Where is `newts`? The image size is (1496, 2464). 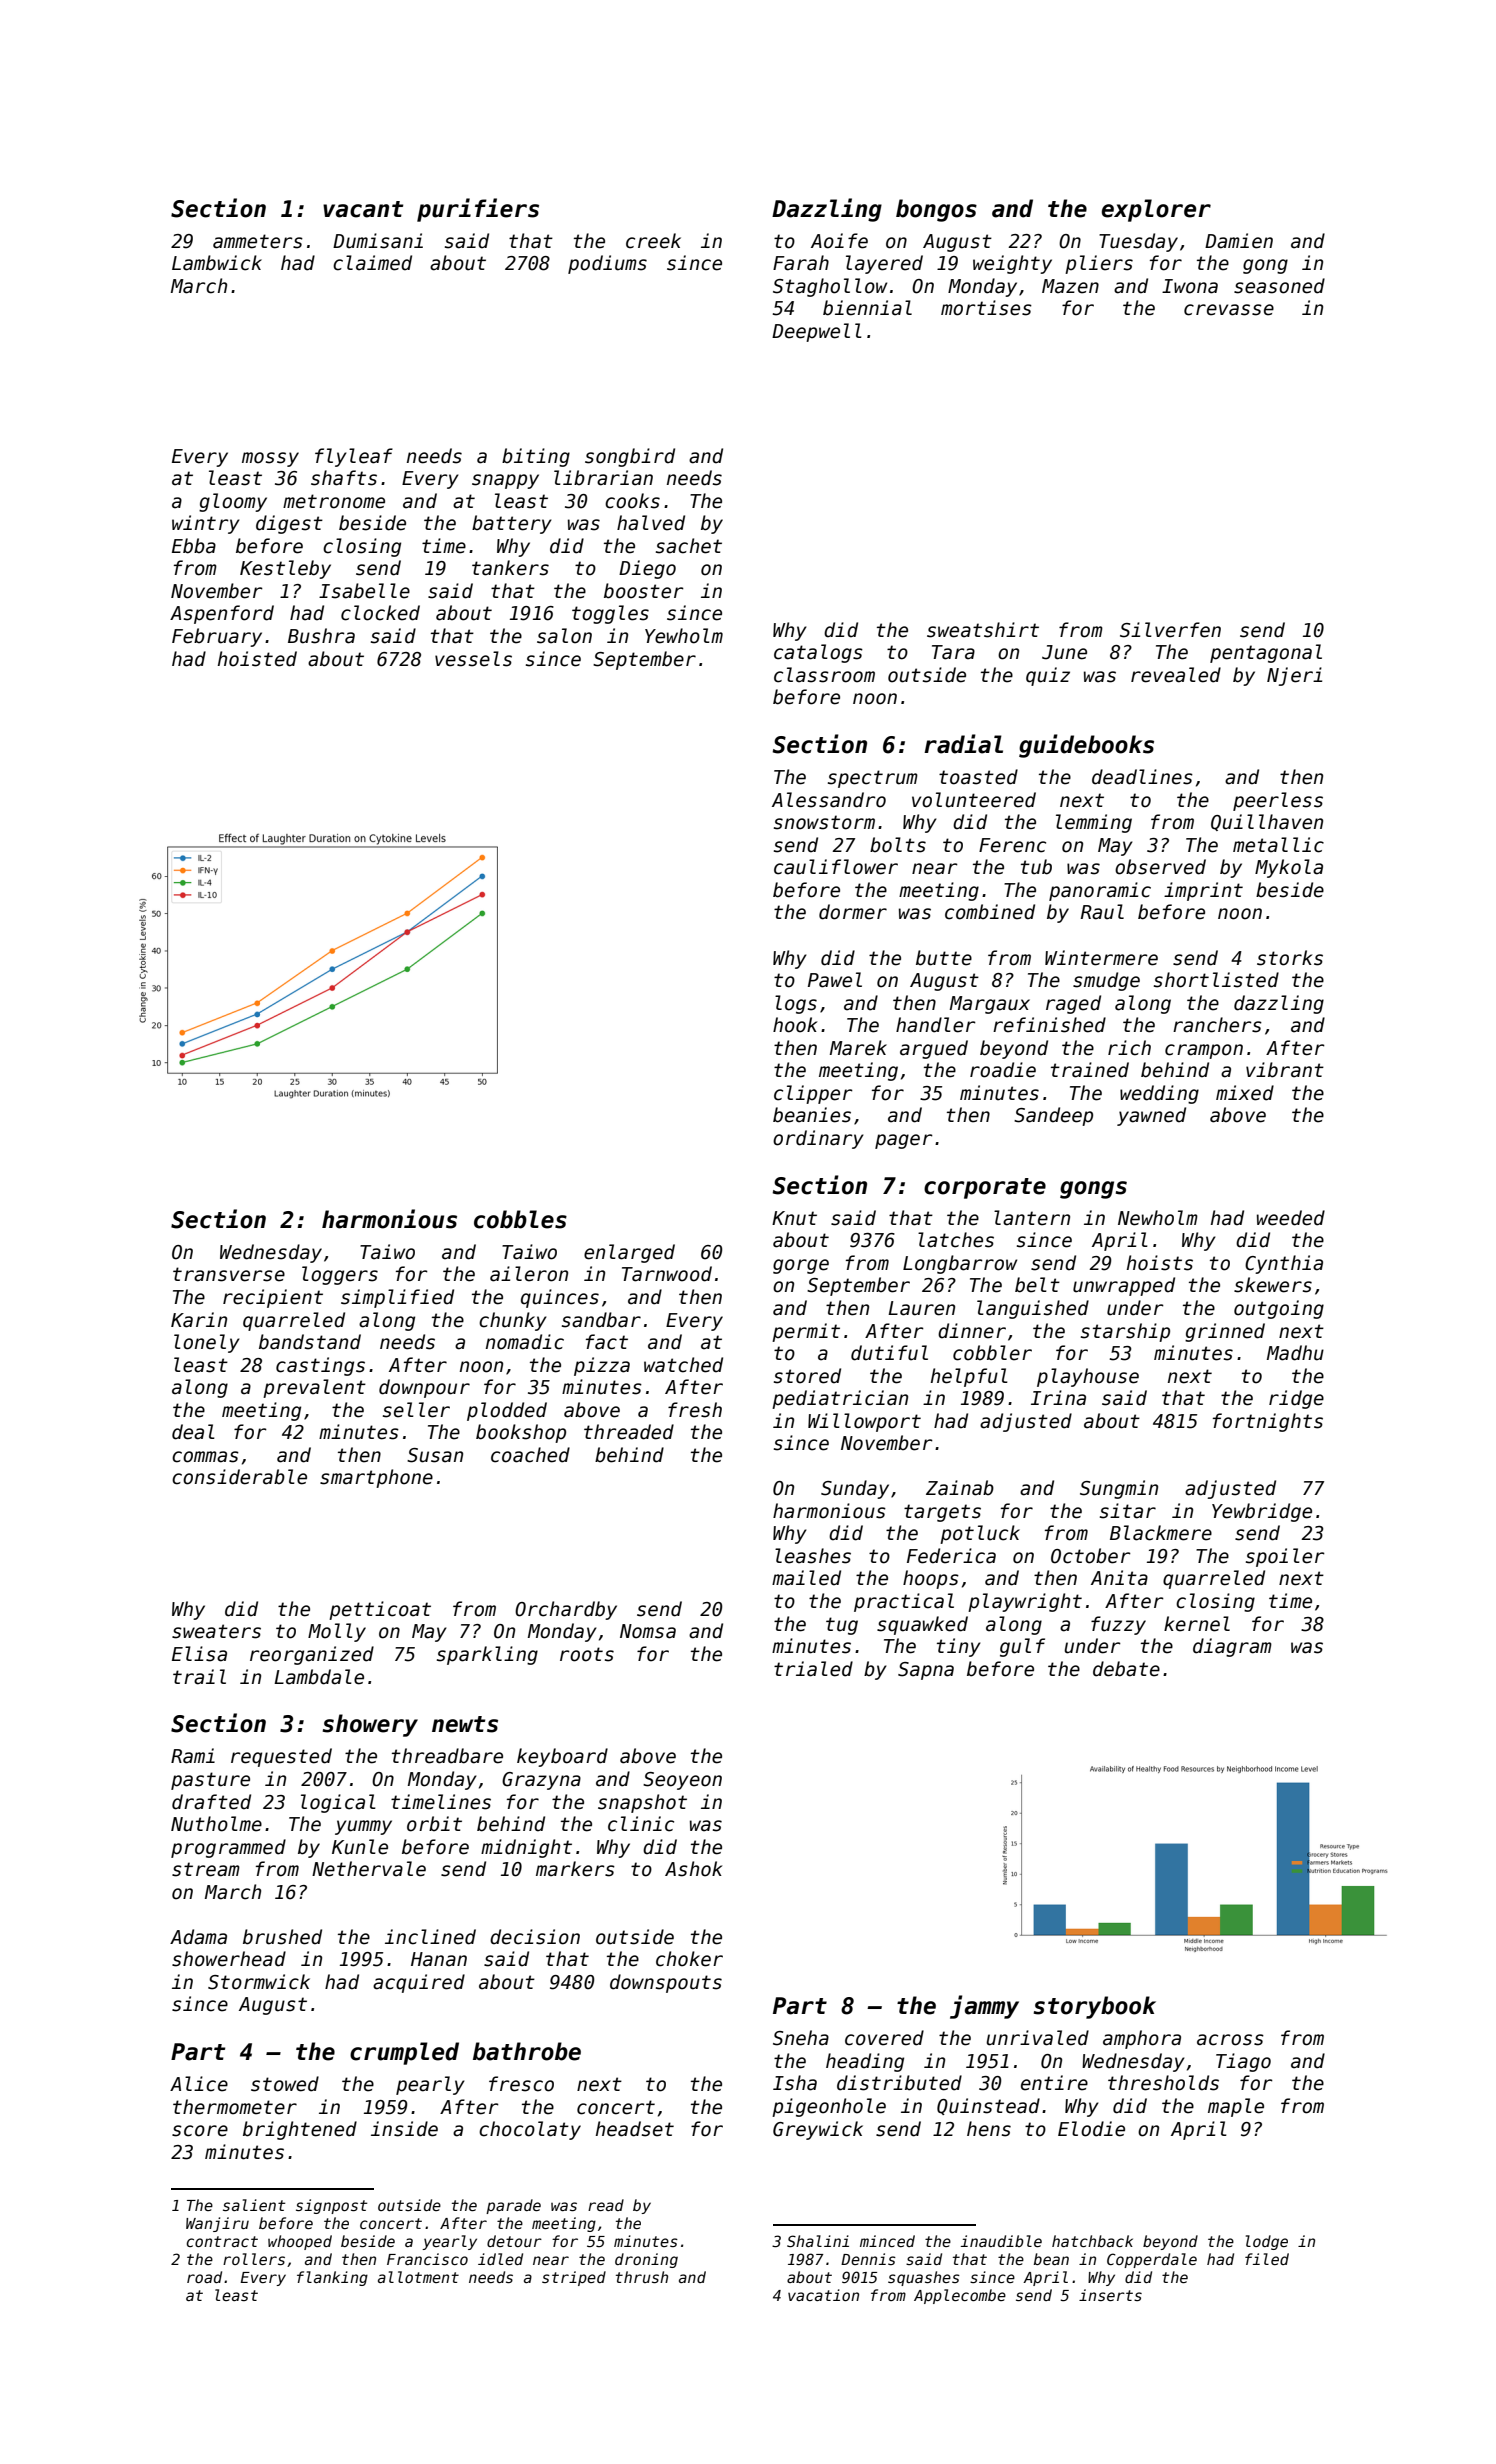 newts is located at coordinates (465, 1724).
